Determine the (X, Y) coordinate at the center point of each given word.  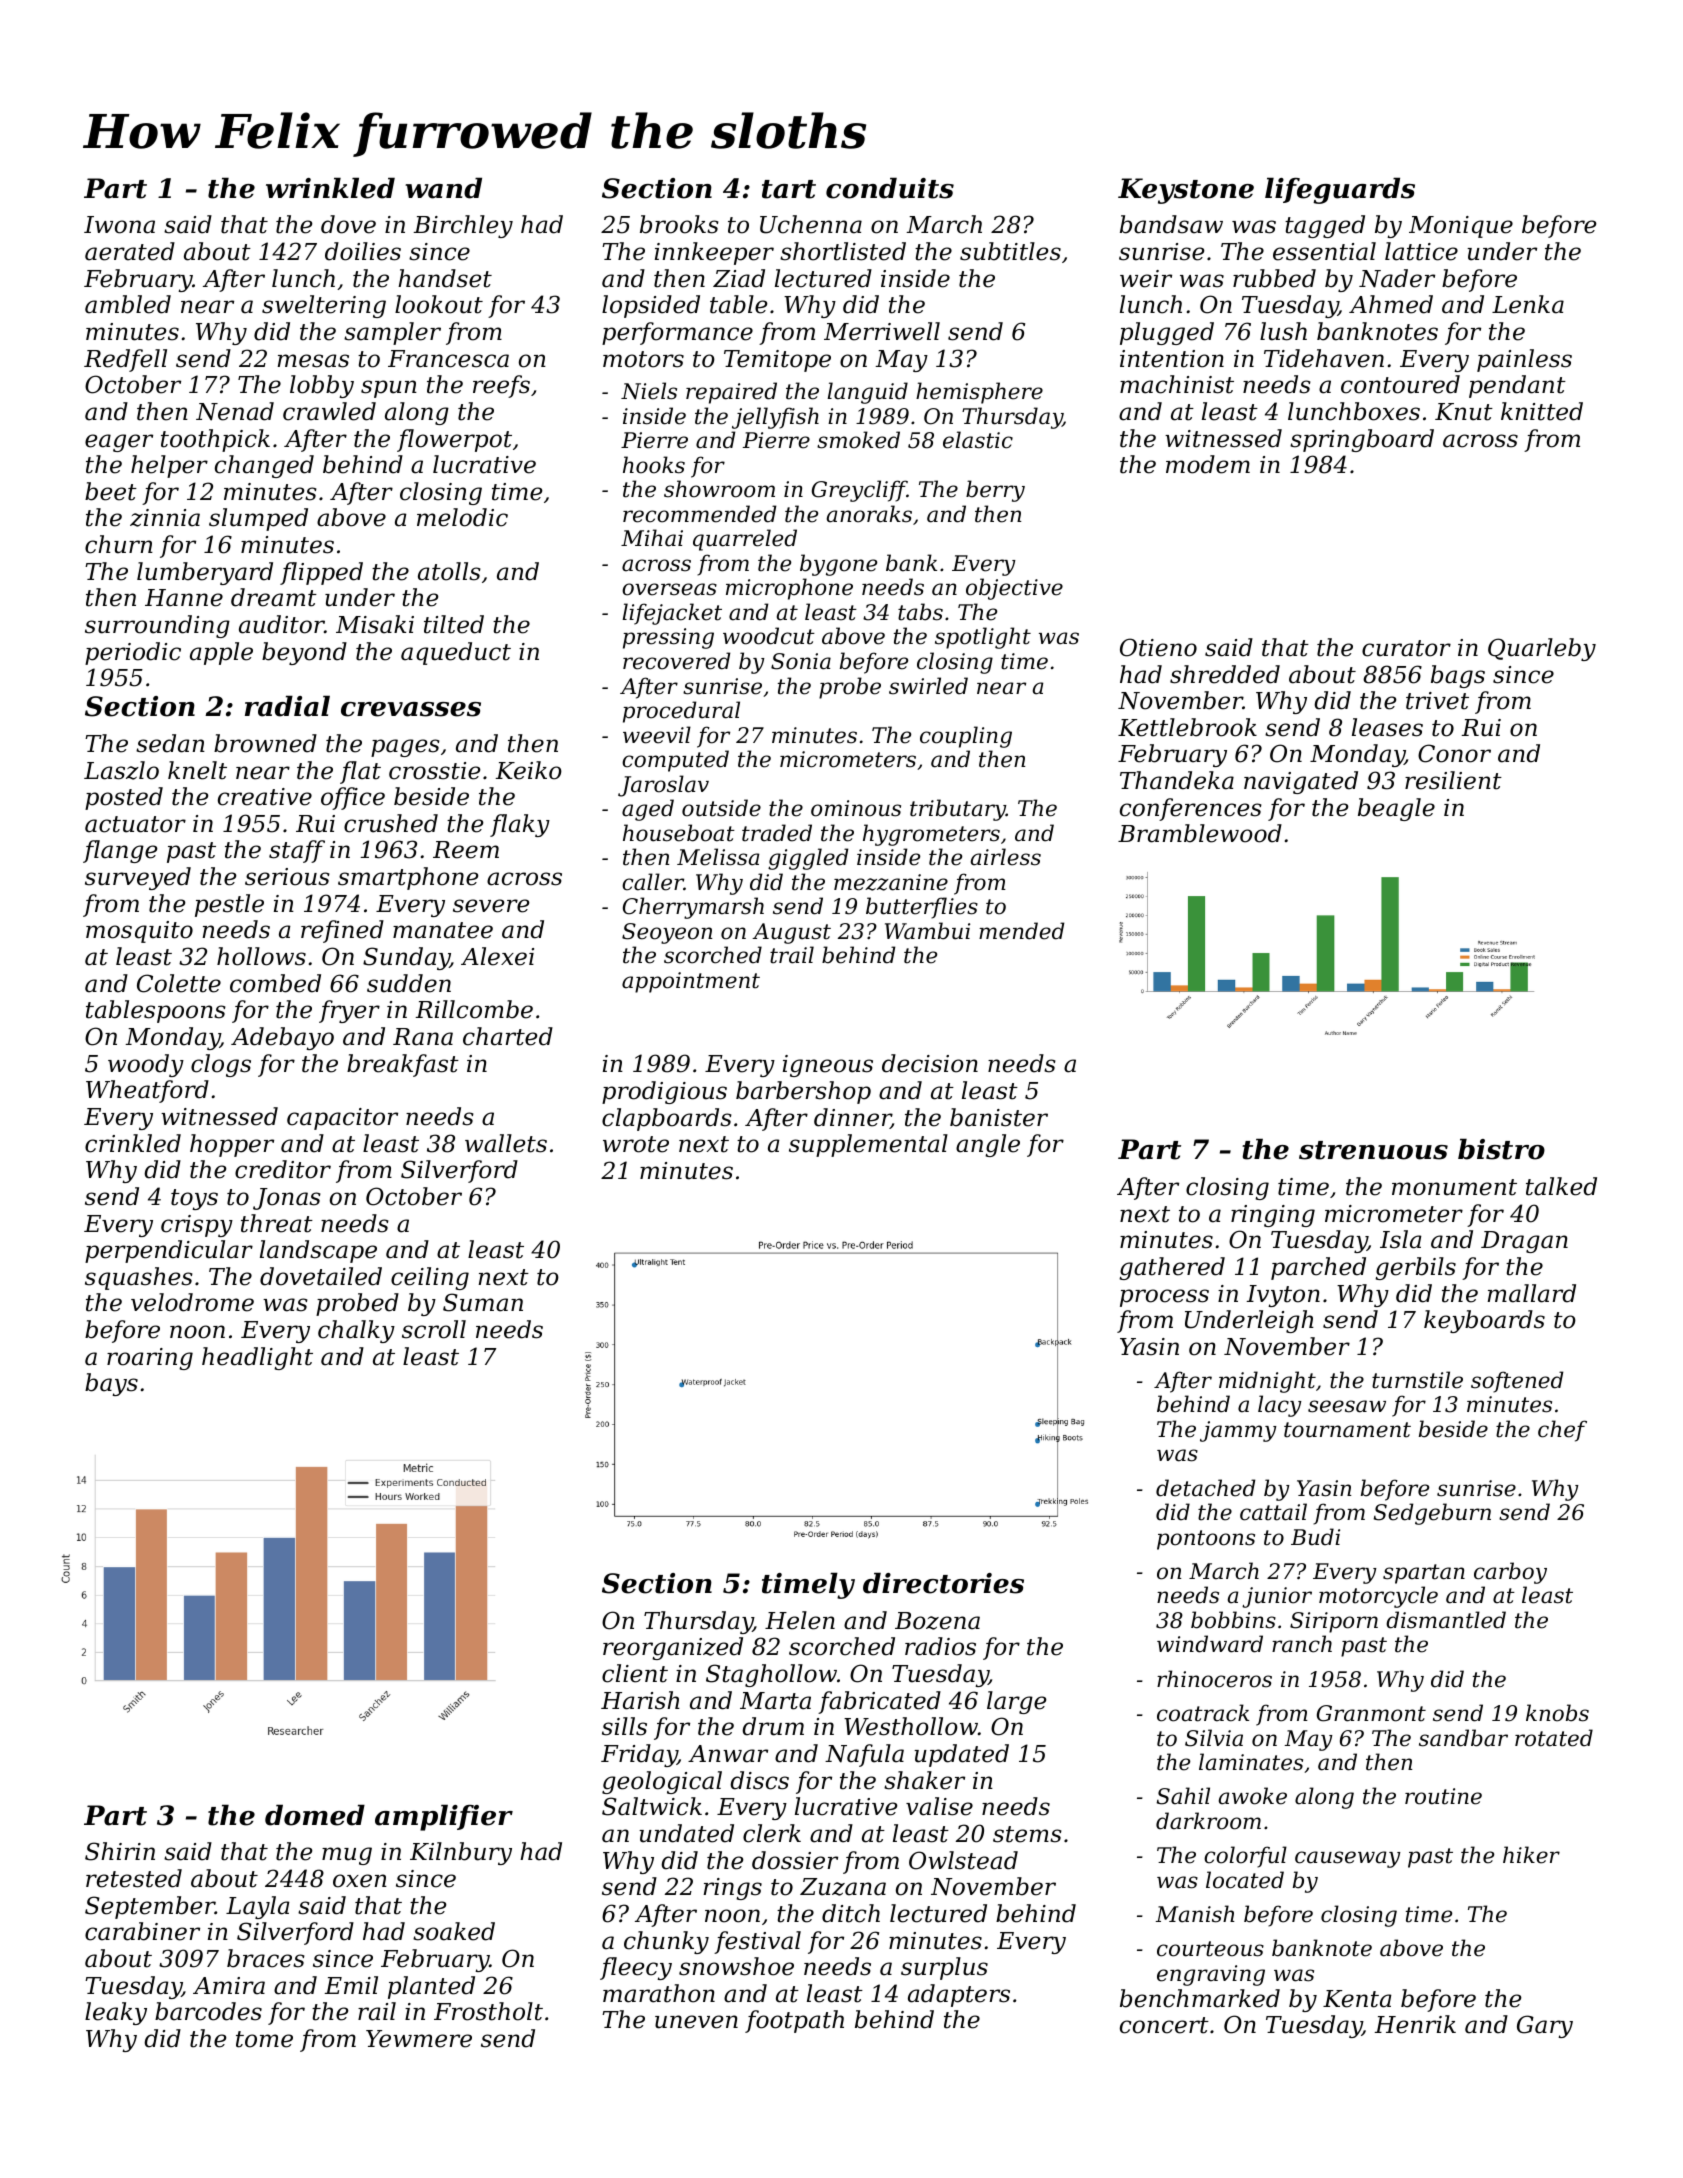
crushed (391, 823)
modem (1208, 464)
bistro (1501, 1149)
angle (988, 1145)
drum (773, 1726)
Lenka (1528, 304)
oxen (360, 1881)
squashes (139, 1278)
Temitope (777, 361)
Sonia (801, 661)
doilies (363, 251)
